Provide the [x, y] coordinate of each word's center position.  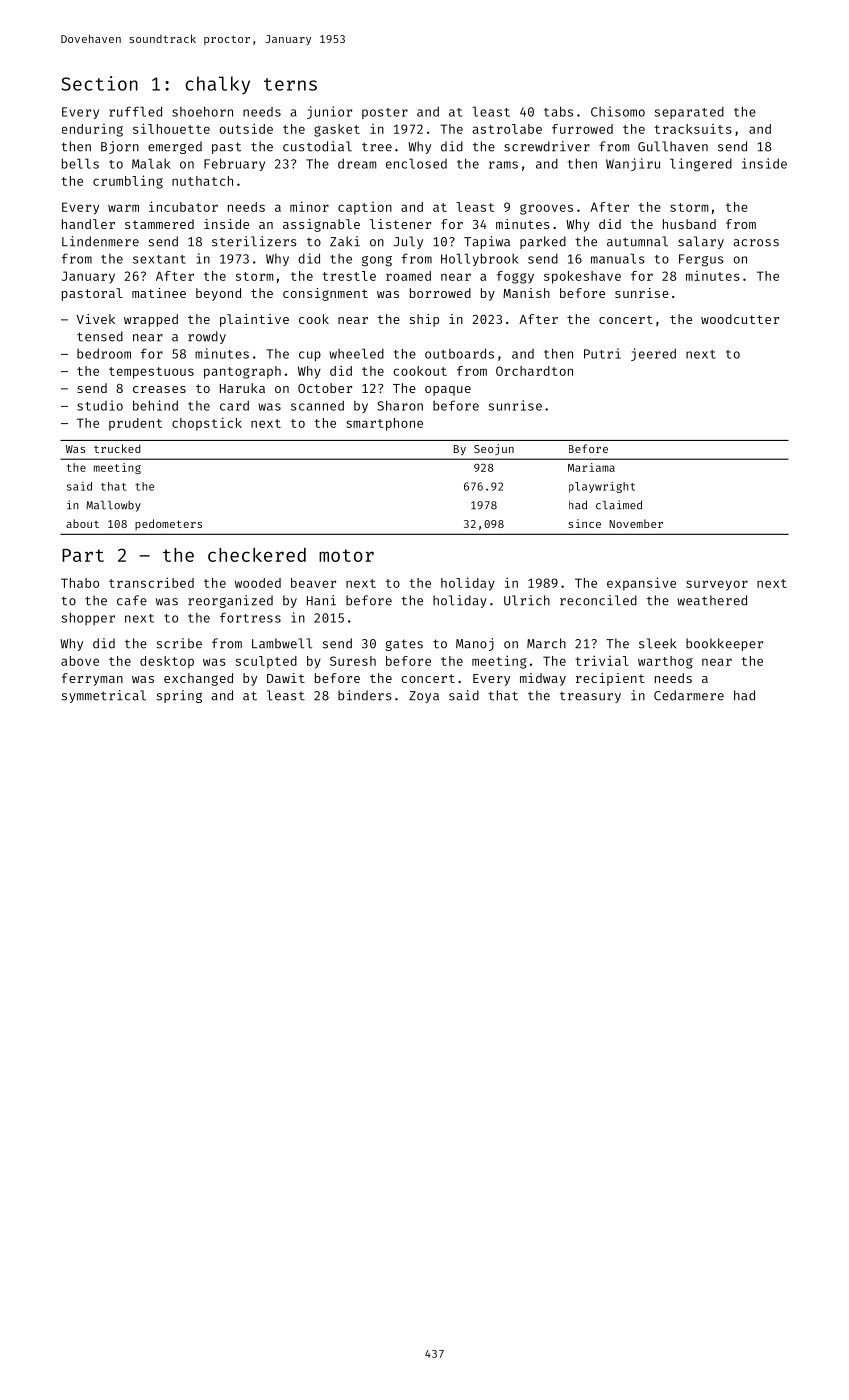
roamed [408, 276]
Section [100, 83]
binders [365, 695]
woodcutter [740, 319]
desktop [167, 662]
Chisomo [618, 111]
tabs [558, 111]
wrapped [151, 320]
